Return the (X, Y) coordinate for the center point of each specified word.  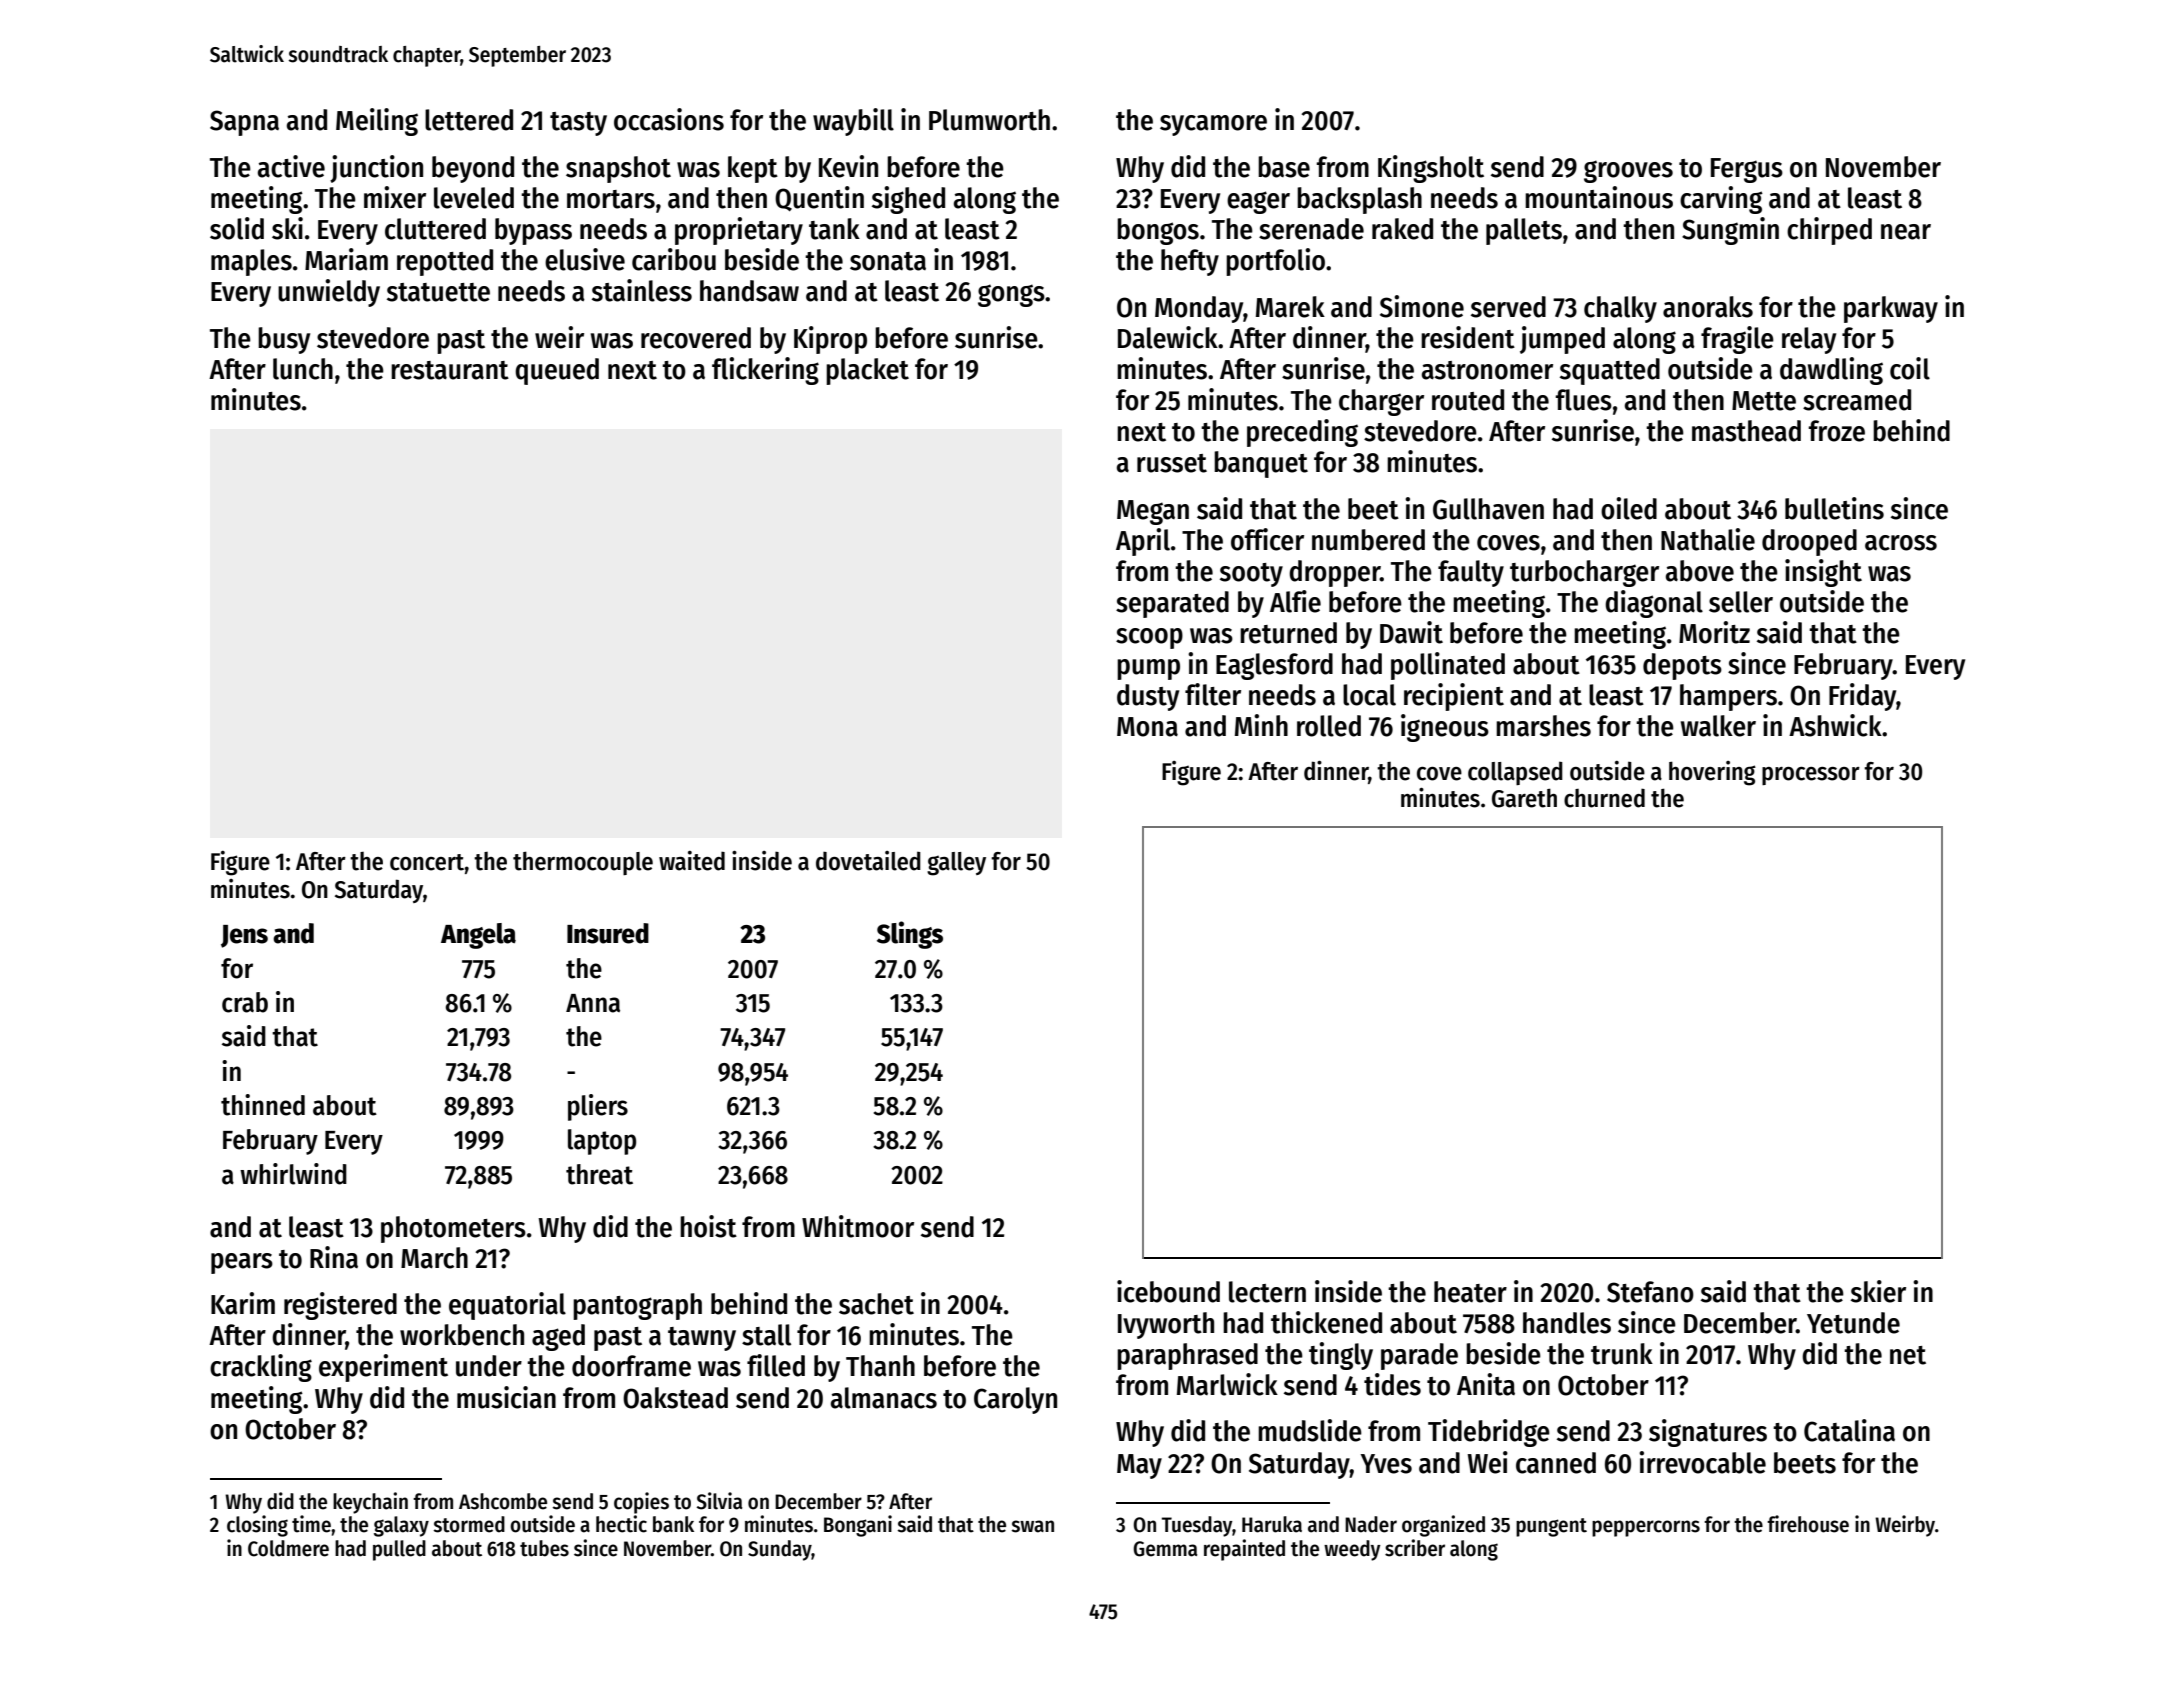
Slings (910, 935)
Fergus (1747, 170)
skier (1878, 1291)
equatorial (507, 1306)
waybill (853, 122)
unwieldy (329, 293)
